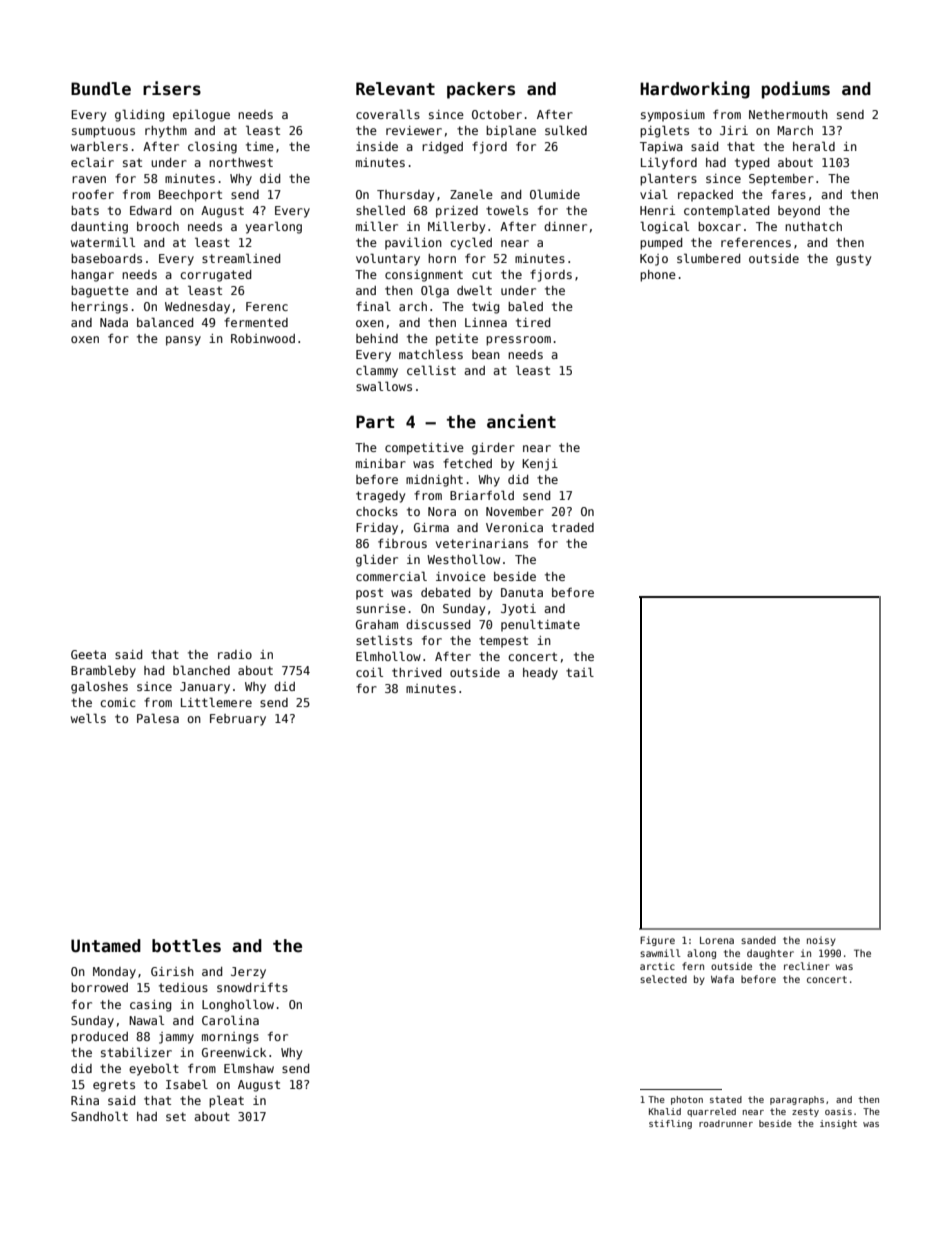 The height and width of the screenshot is (1233, 952). What do you see at coordinates (132, 162) in the screenshot?
I see `sat` at bounding box center [132, 162].
